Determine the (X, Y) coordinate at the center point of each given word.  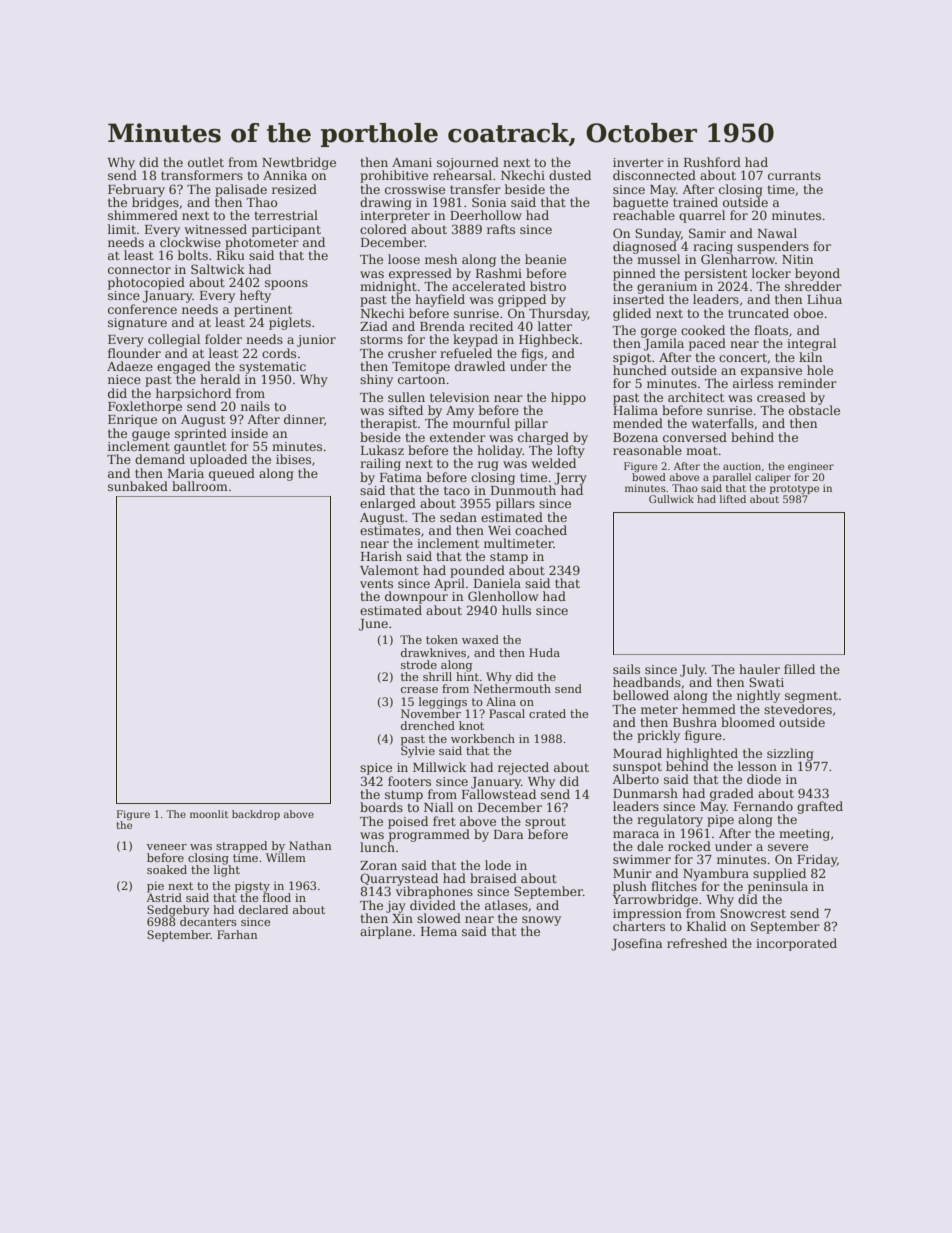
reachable (644, 215)
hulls (516, 610)
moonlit (209, 814)
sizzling (790, 754)
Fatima (401, 477)
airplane (386, 932)
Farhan (237, 934)
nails (255, 406)
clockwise (190, 242)
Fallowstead (499, 794)
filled (799, 669)
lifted (733, 499)
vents (376, 583)
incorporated (796, 944)
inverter (638, 162)
